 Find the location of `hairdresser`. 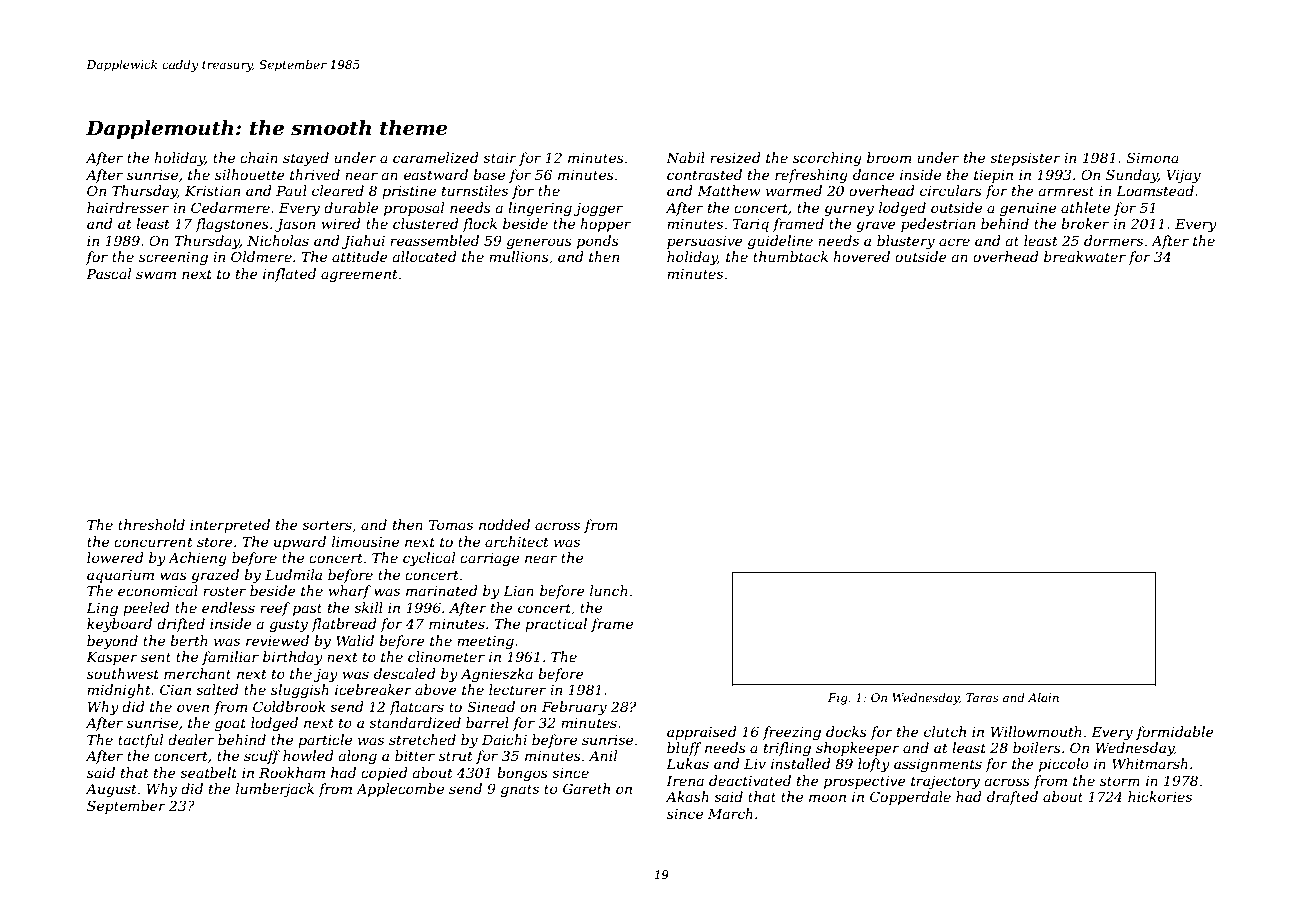

hairdresser is located at coordinates (128, 207).
